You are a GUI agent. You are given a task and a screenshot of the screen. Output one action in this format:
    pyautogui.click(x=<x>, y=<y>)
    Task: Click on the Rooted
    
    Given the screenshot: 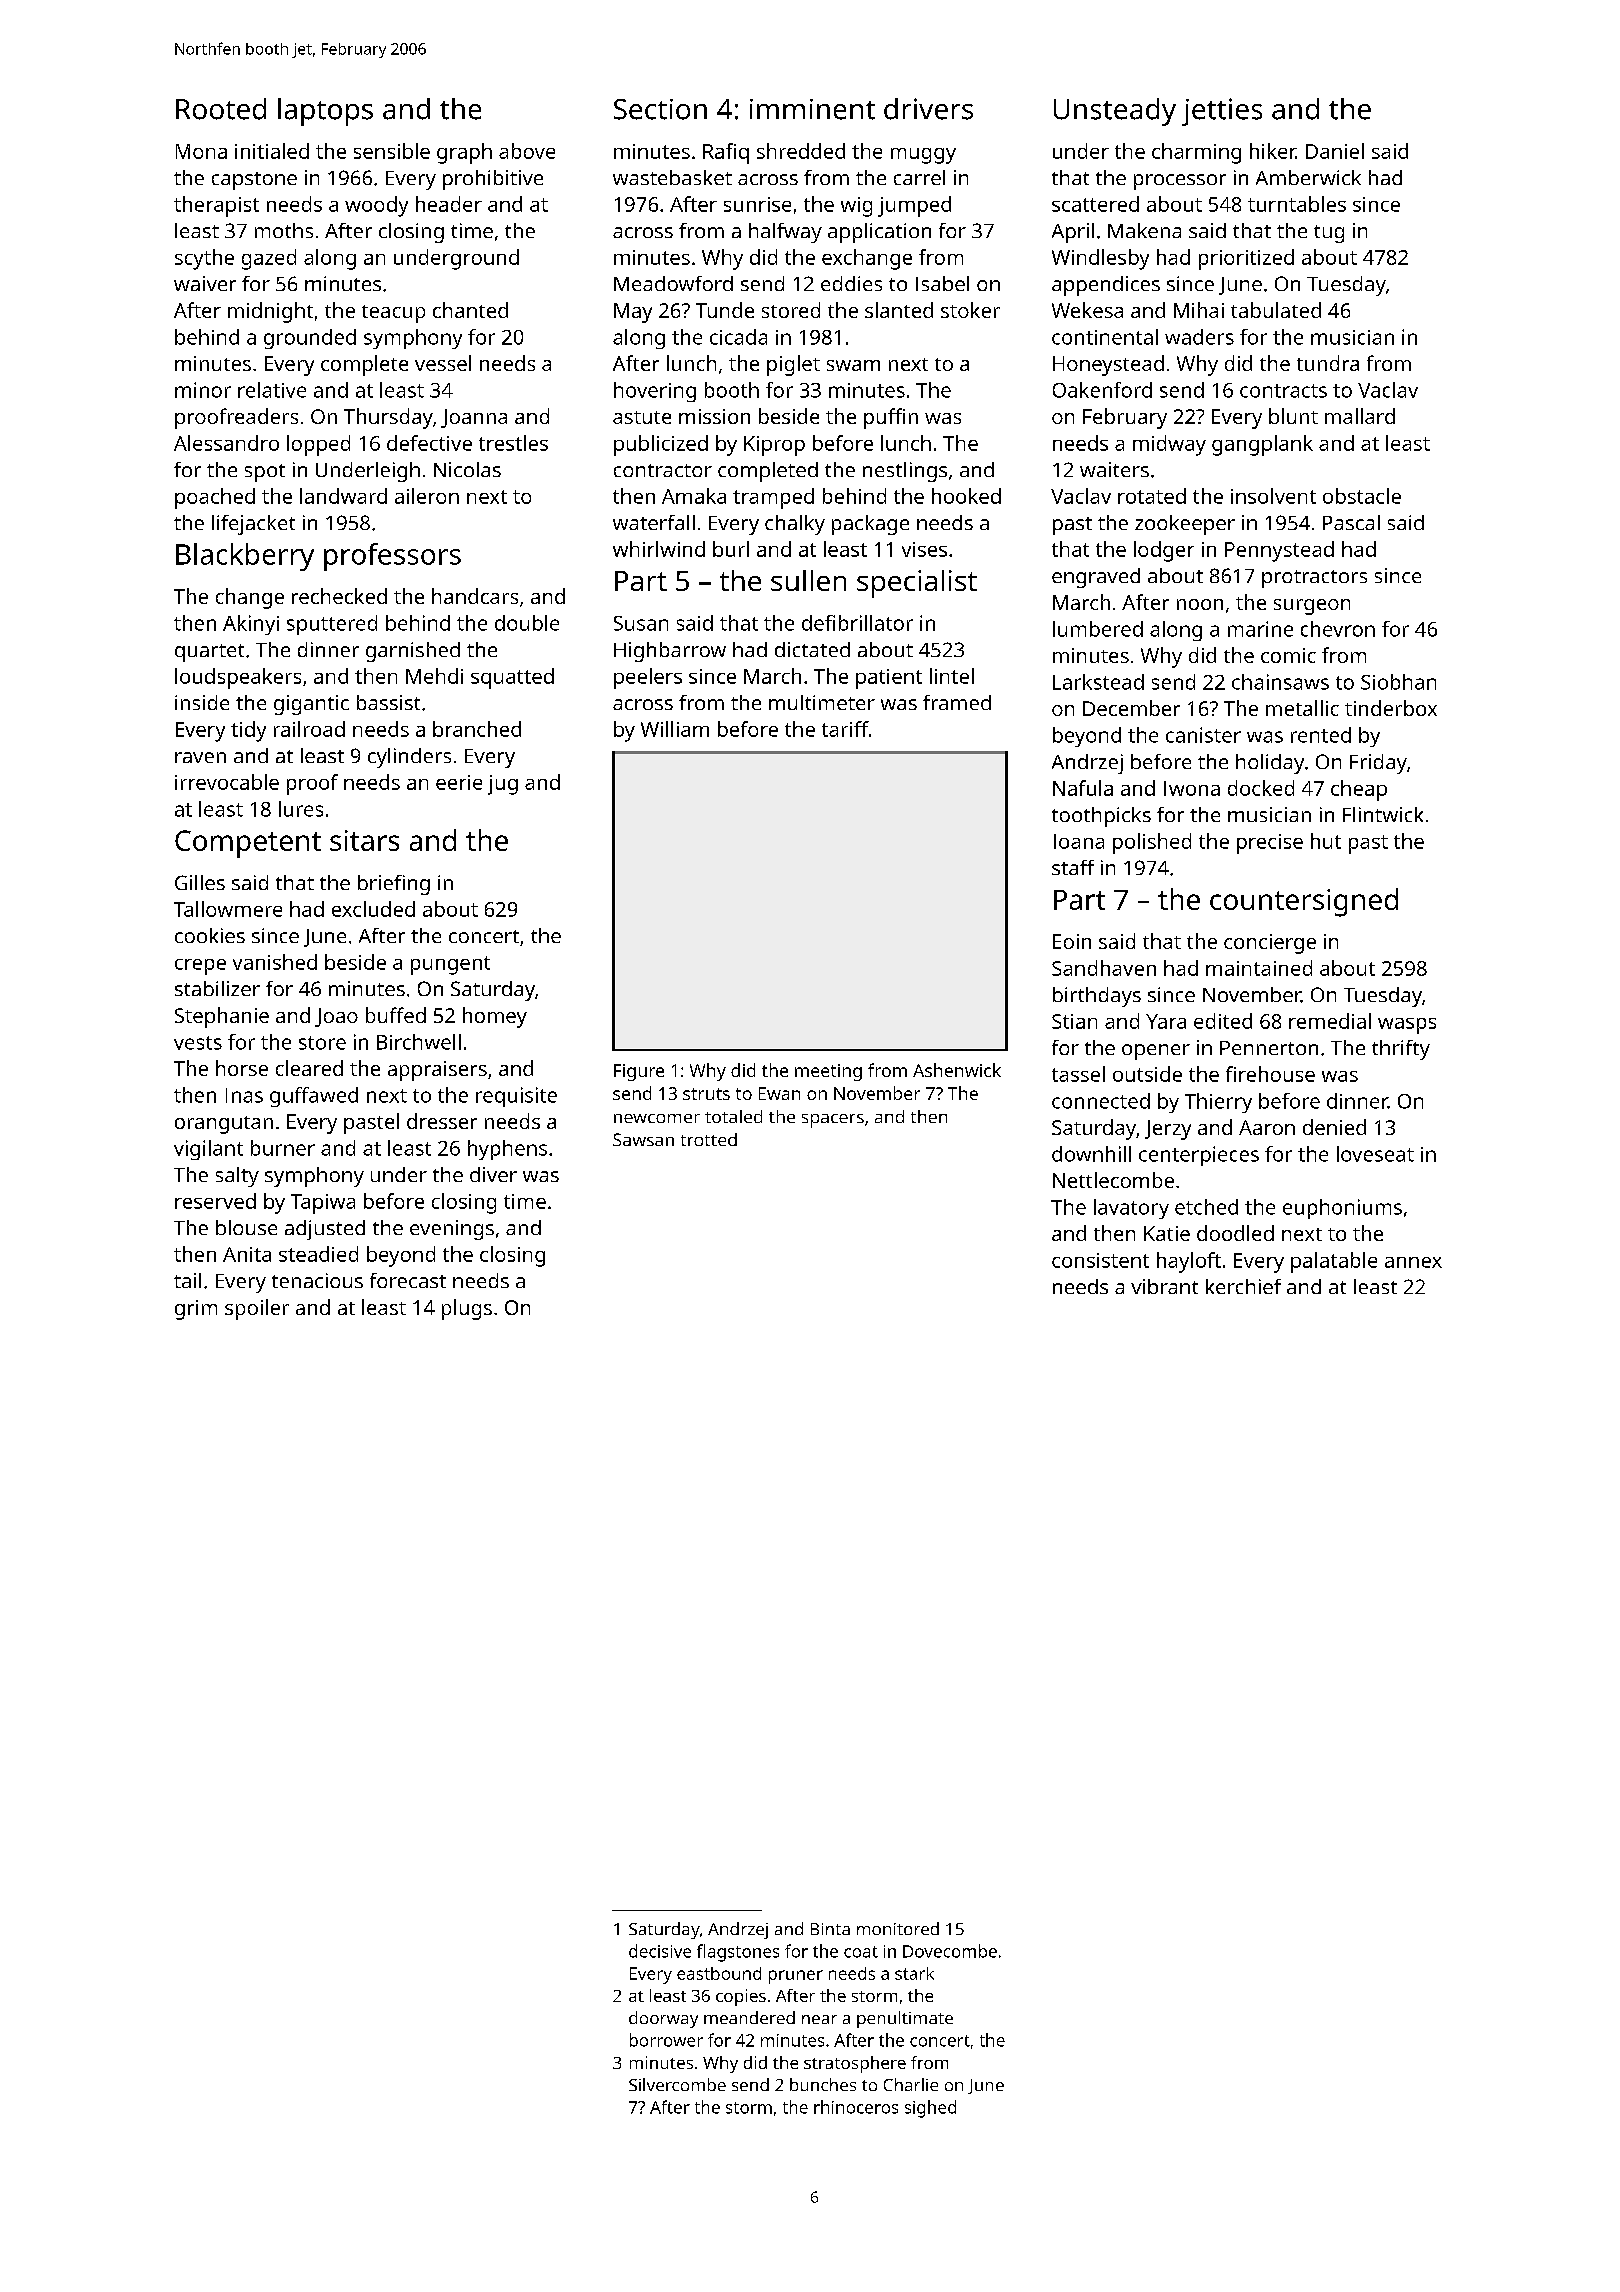 What is the action you would take?
    pyautogui.click(x=221, y=109)
